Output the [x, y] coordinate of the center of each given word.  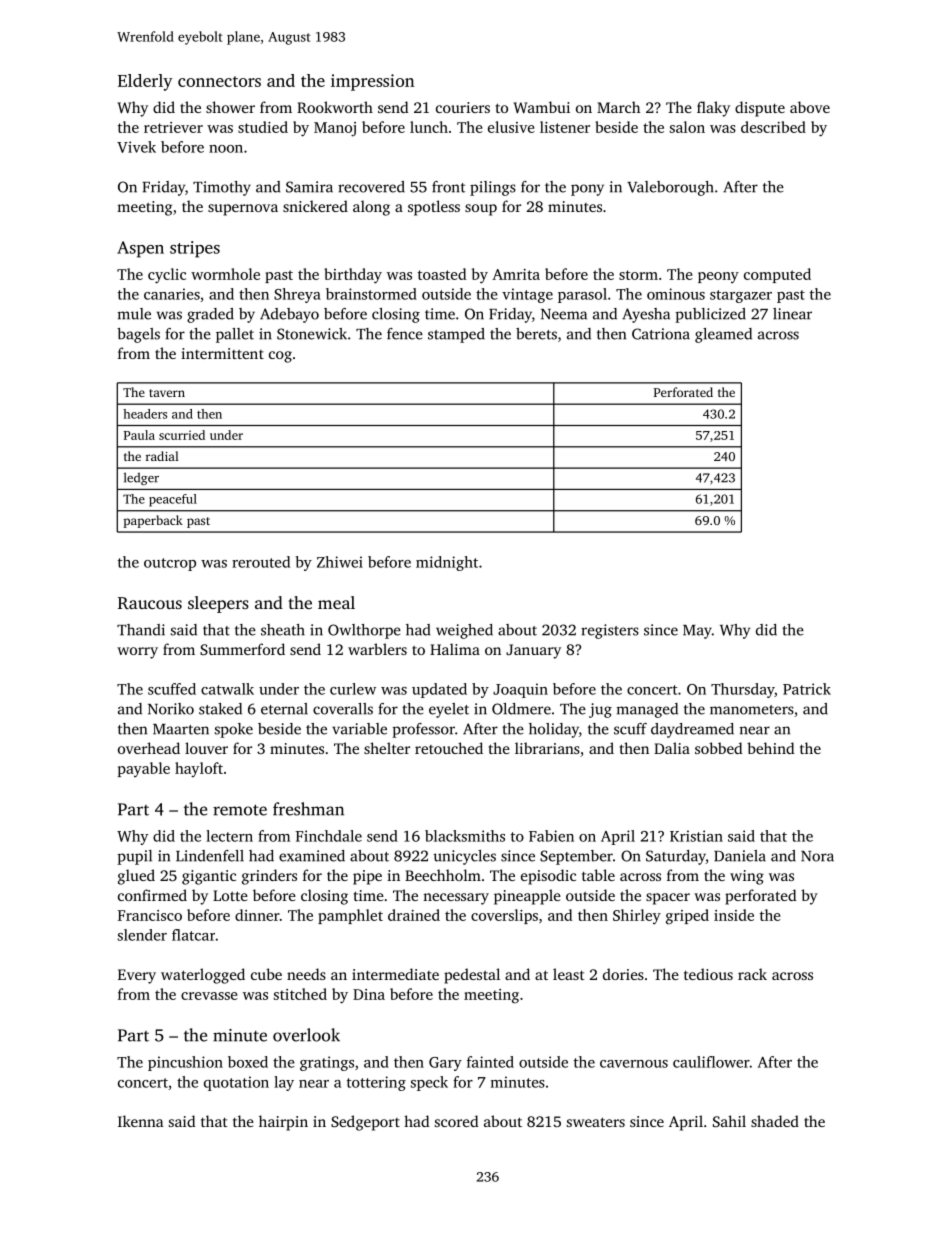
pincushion [185, 1063]
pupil [134, 857]
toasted [442, 274]
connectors [219, 81]
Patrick [807, 689]
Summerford [242, 649]
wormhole [225, 274]
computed [777, 275]
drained [414, 915]
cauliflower [711, 1062]
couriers [463, 107]
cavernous [634, 1064]
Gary [445, 1064]
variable [359, 729]
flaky [713, 109]
